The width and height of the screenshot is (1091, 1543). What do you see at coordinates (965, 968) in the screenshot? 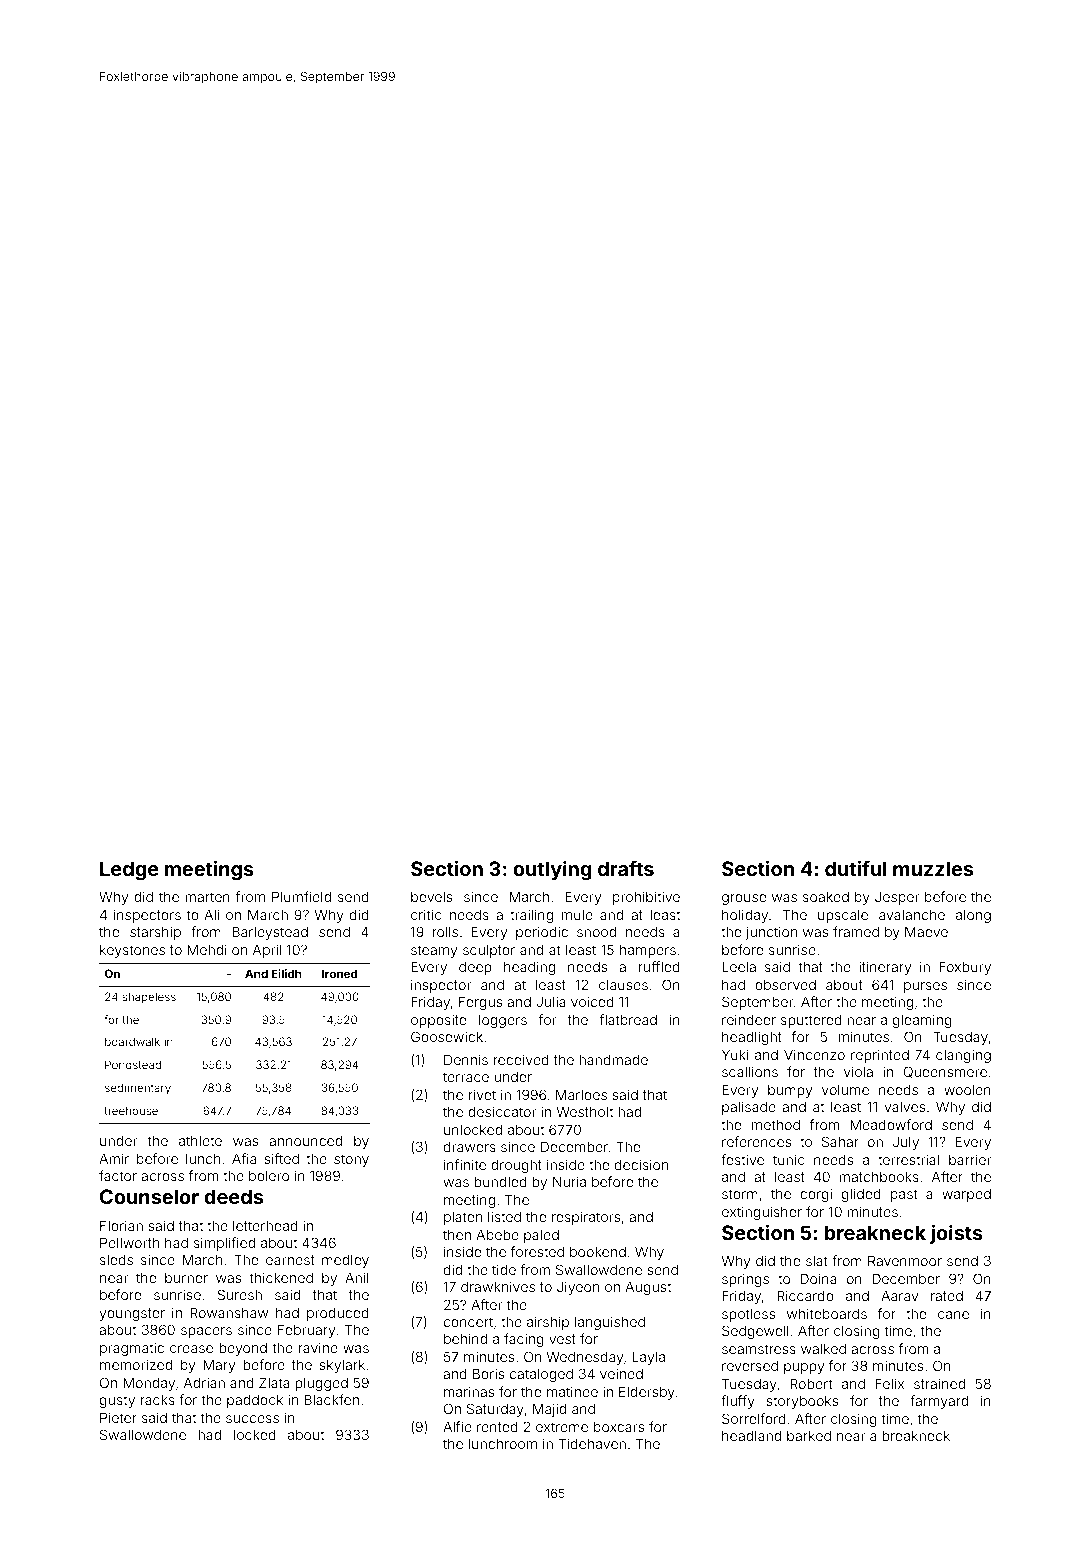
I see `Foxbury` at bounding box center [965, 968].
